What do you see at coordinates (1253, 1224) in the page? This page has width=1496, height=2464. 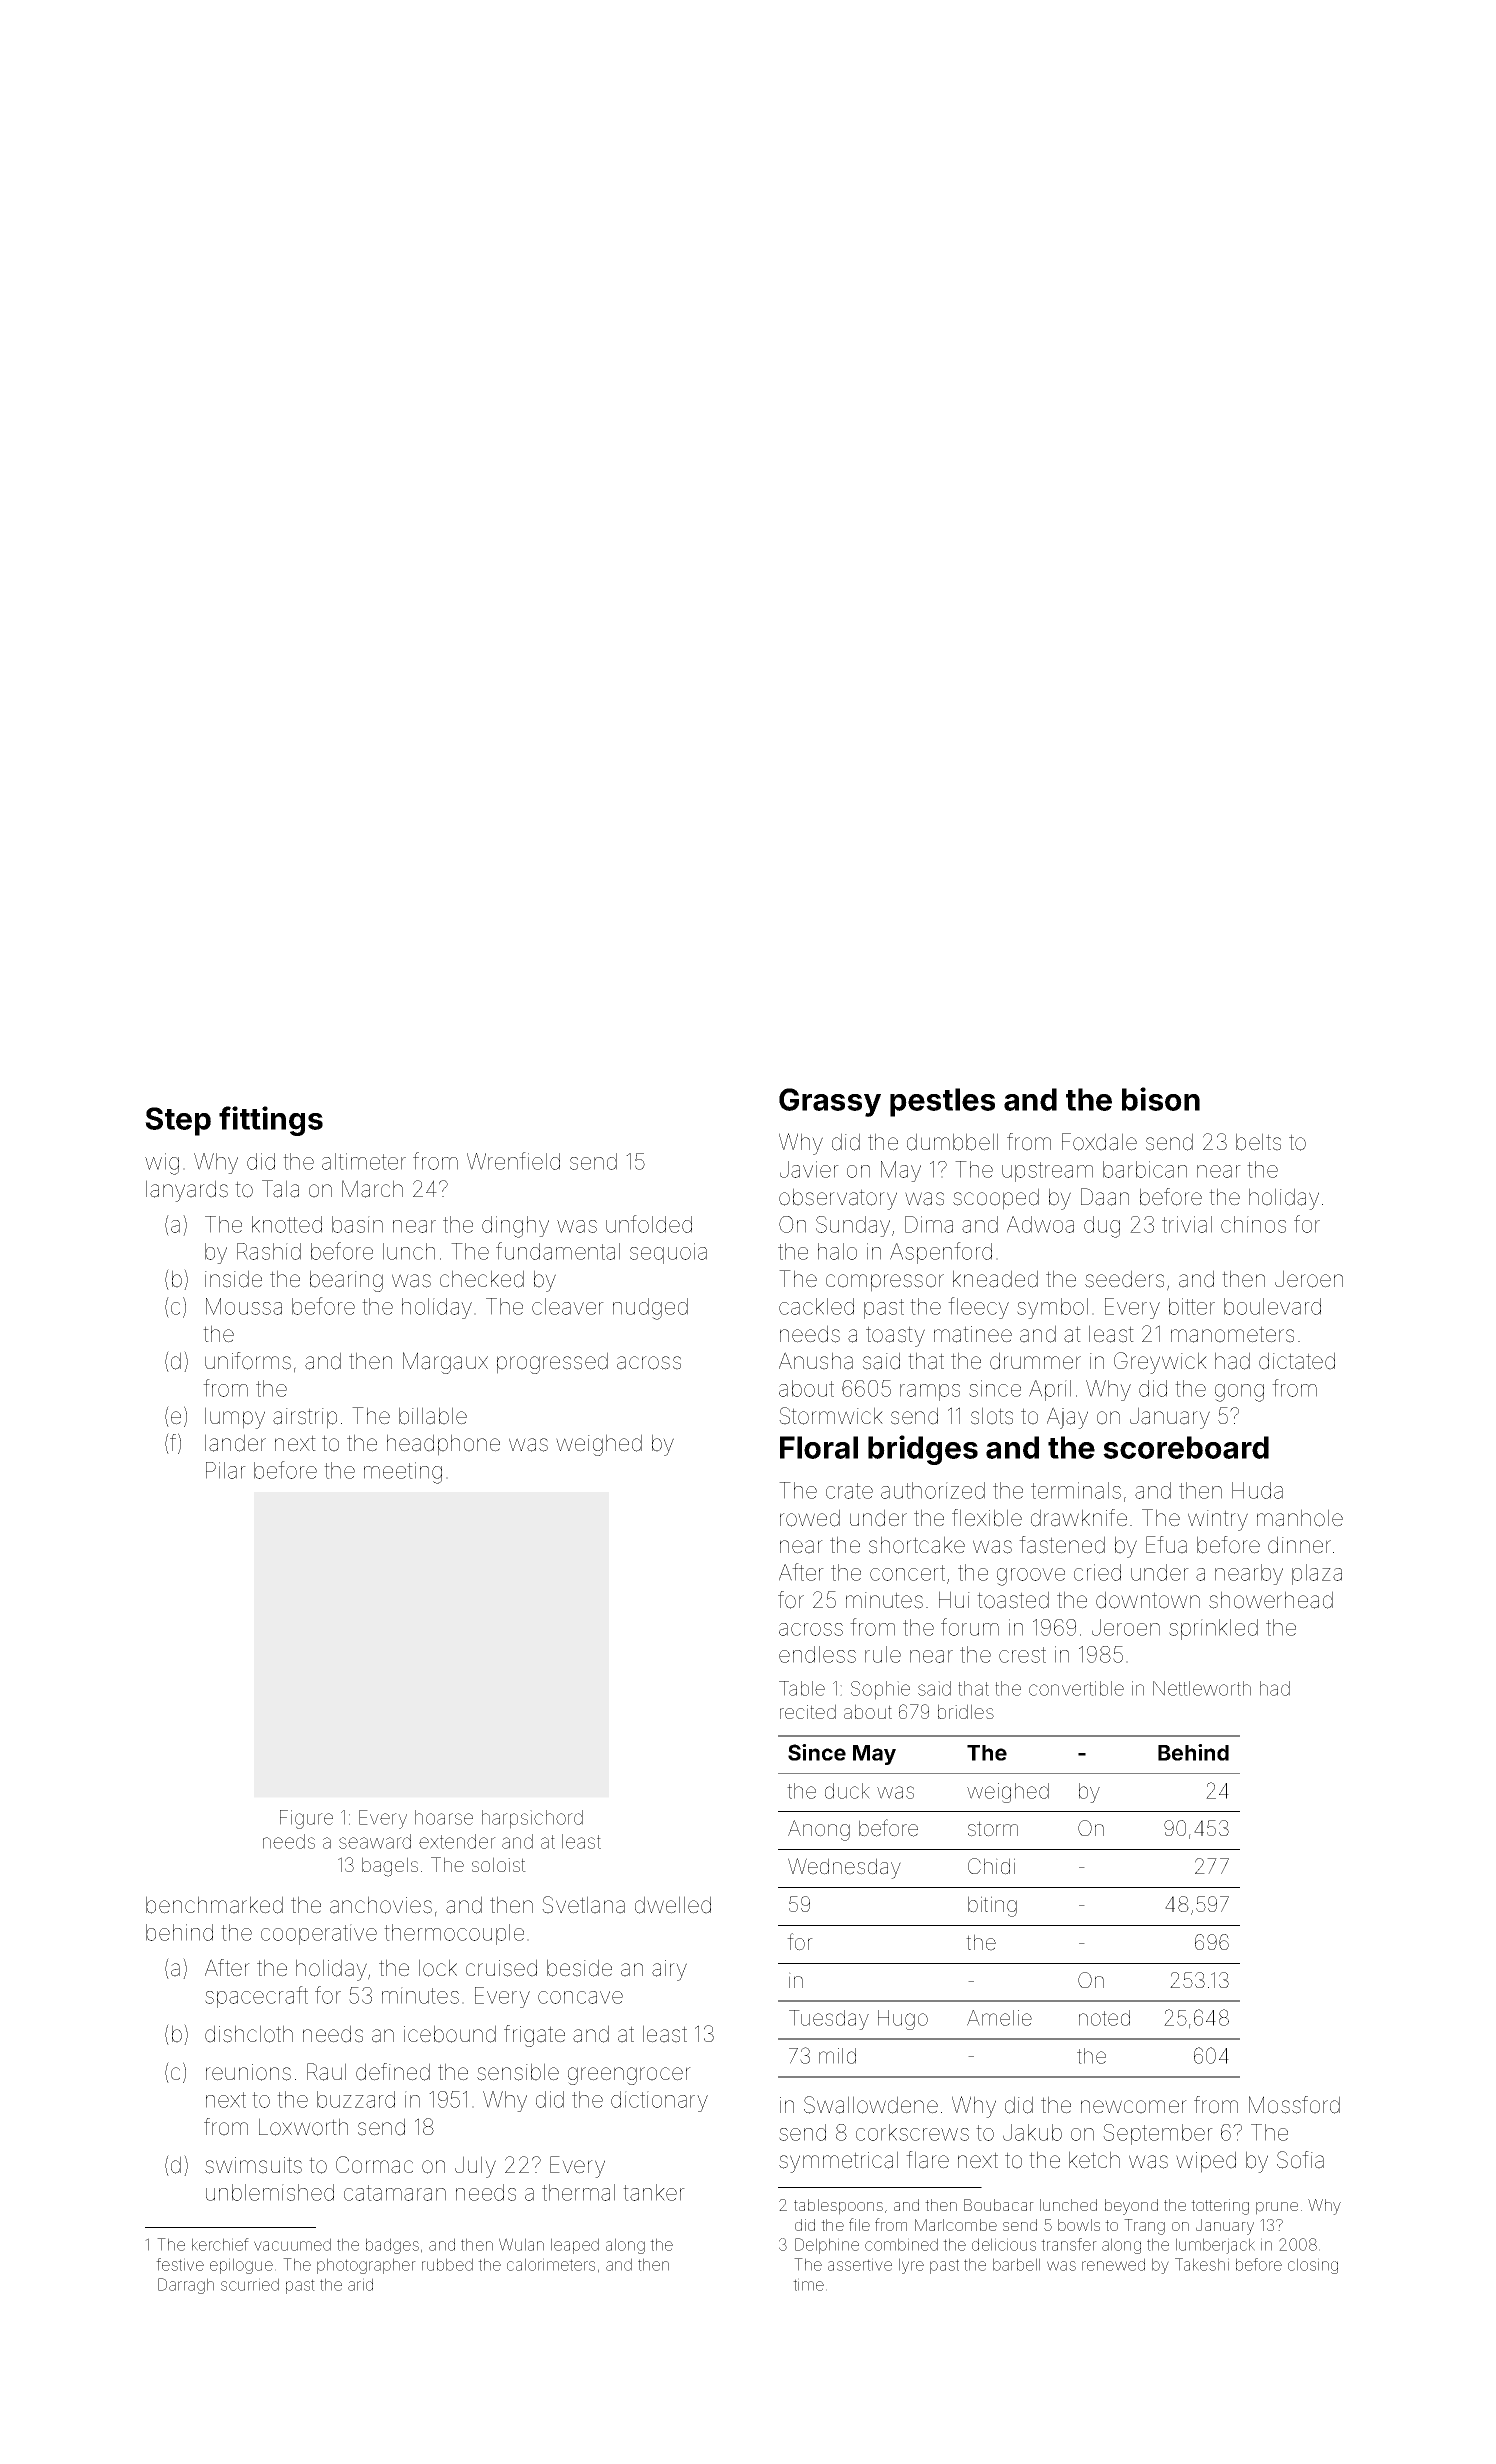 I see `chinos` at bounding box center [1253, 1224].
